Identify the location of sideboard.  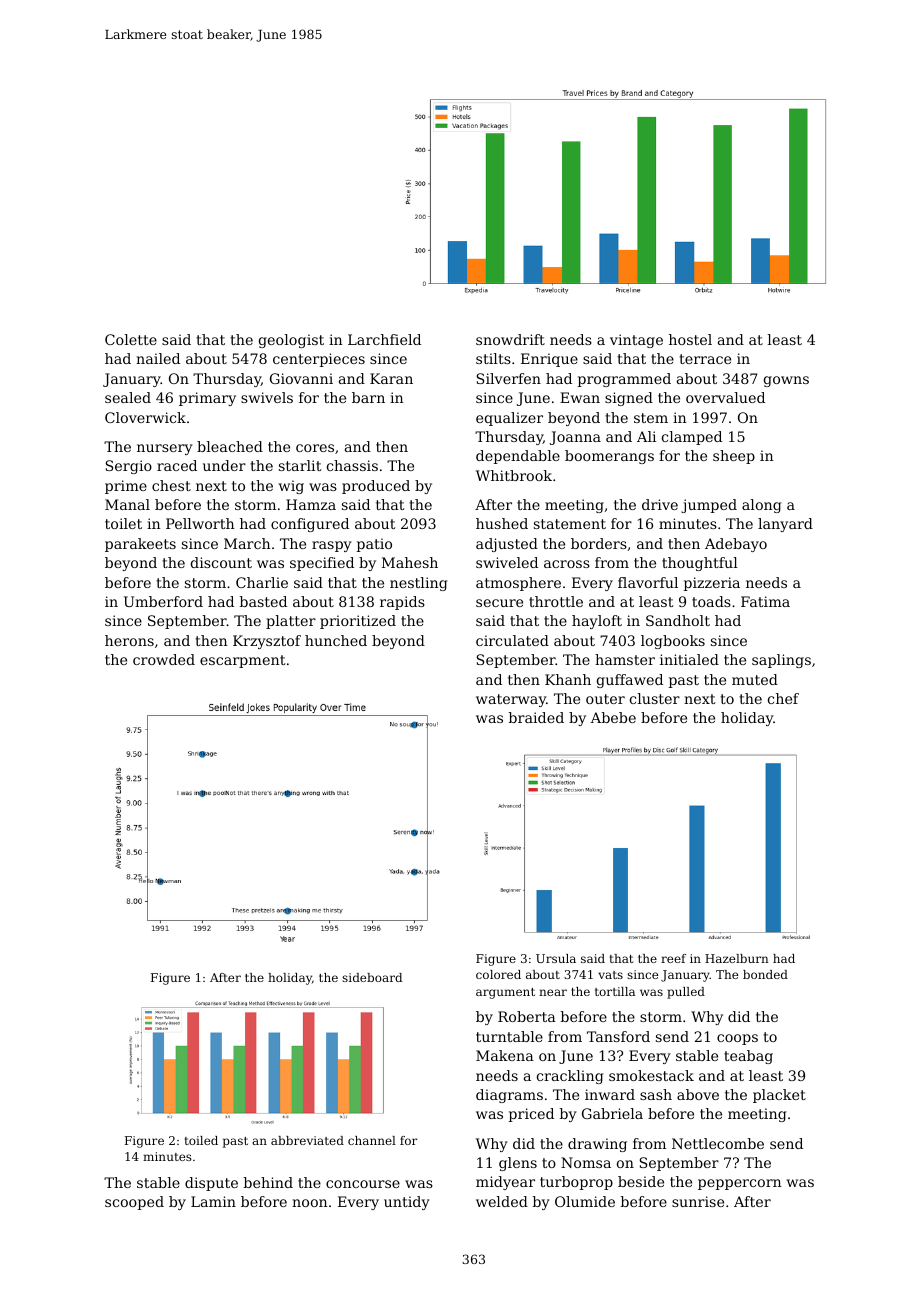
(372, 977).
